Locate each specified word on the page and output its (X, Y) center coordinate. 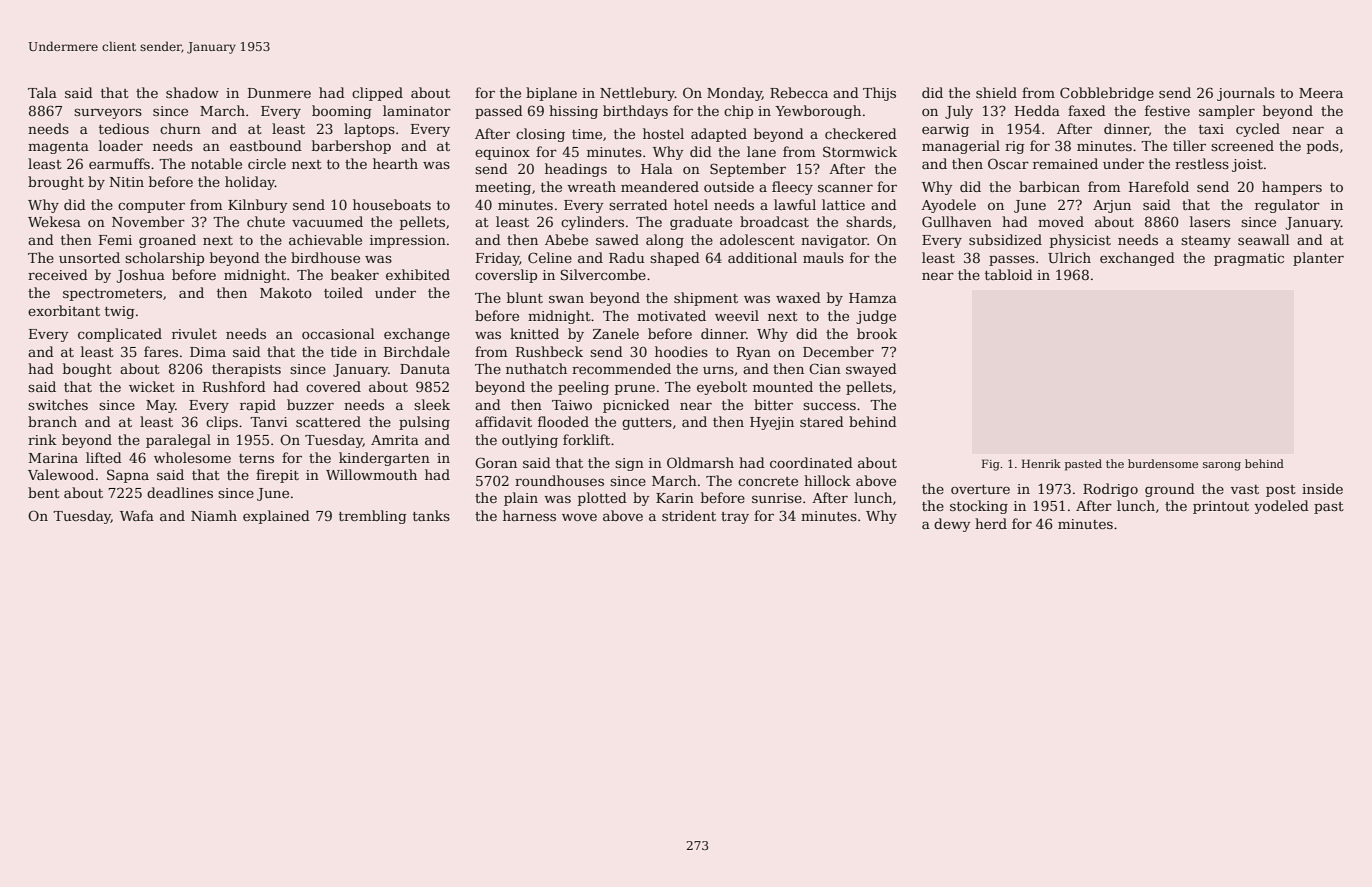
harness (529, 515)
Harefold (1159, 186)
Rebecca (799, 92)
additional (762, 257)
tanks (431, 515)
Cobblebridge (1107, 94)
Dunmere (279, 93)
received (58, 274)
